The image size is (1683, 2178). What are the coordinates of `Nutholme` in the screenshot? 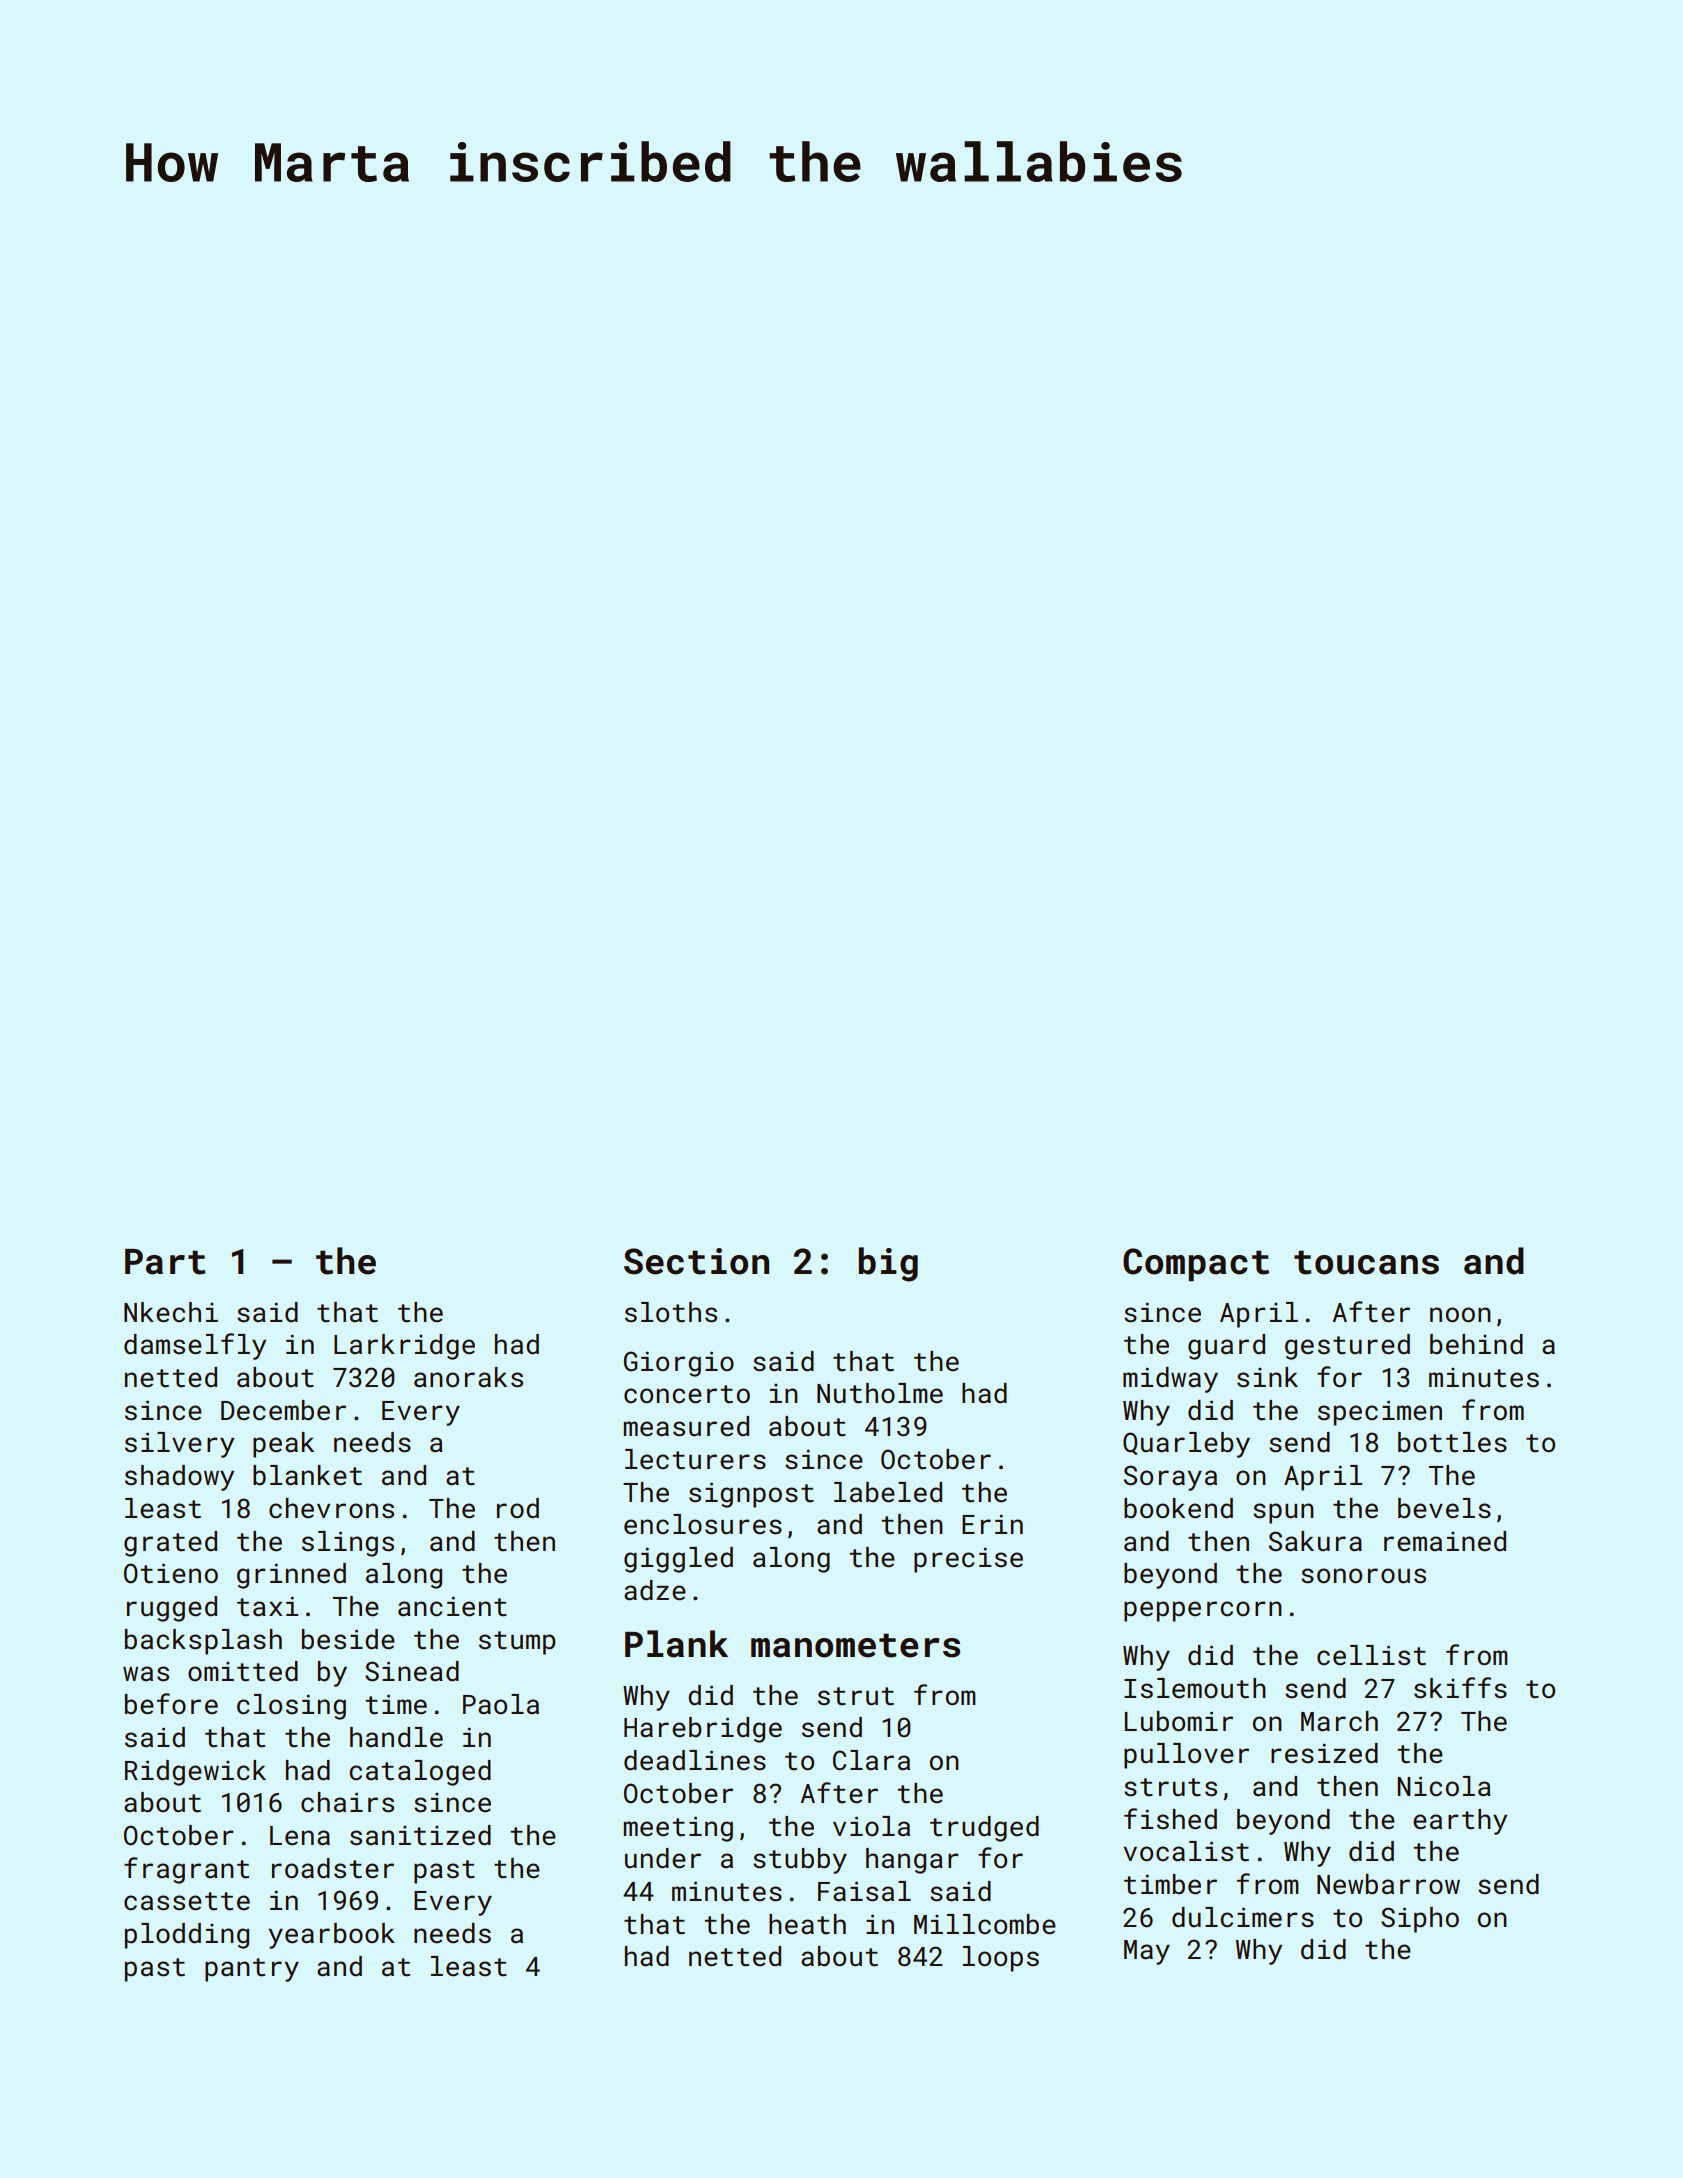 It's located at (880, 1393).
